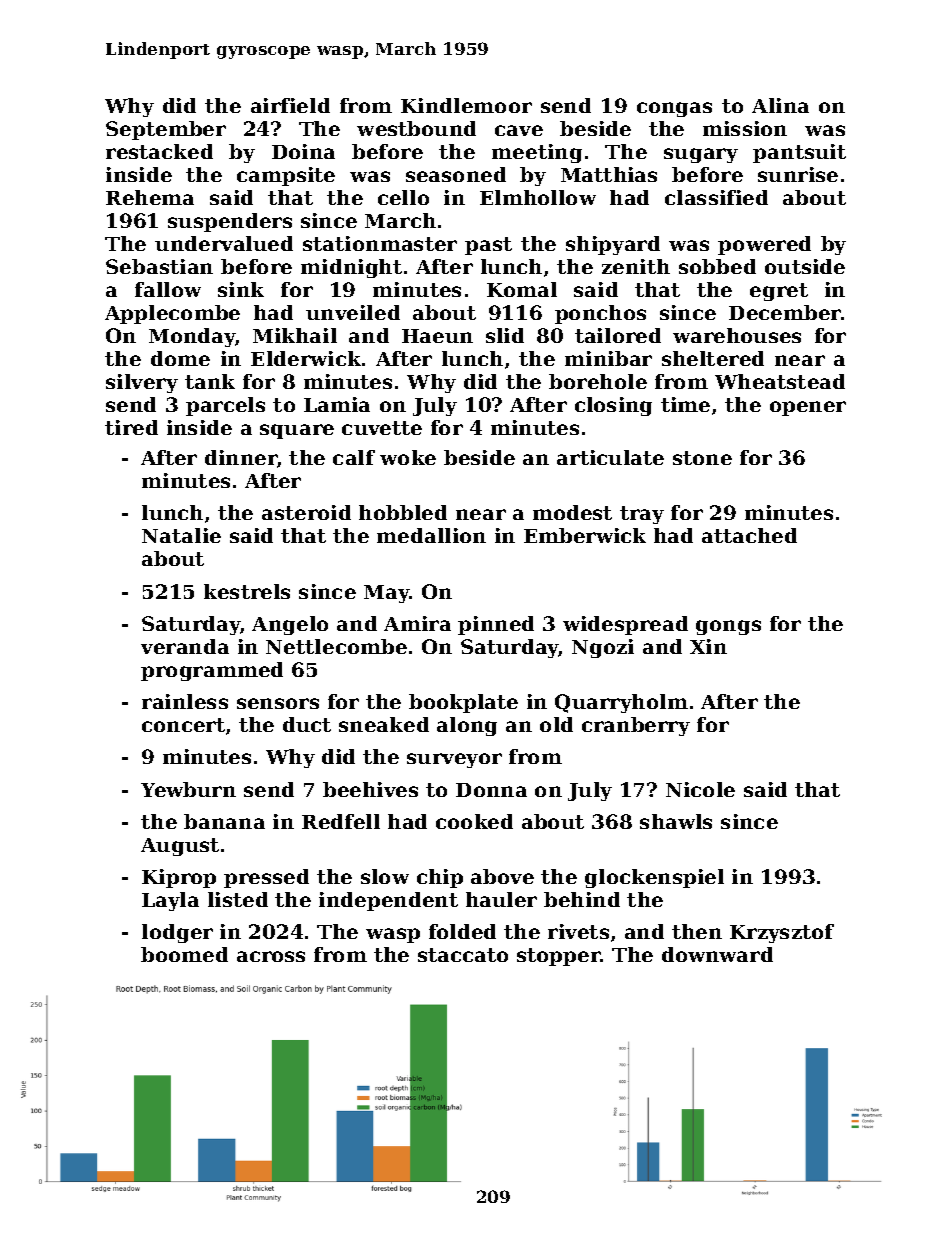  What do you see at coordinates (463, 703) in the image?
I see `bookplate` at bounding box center [463, 703].
